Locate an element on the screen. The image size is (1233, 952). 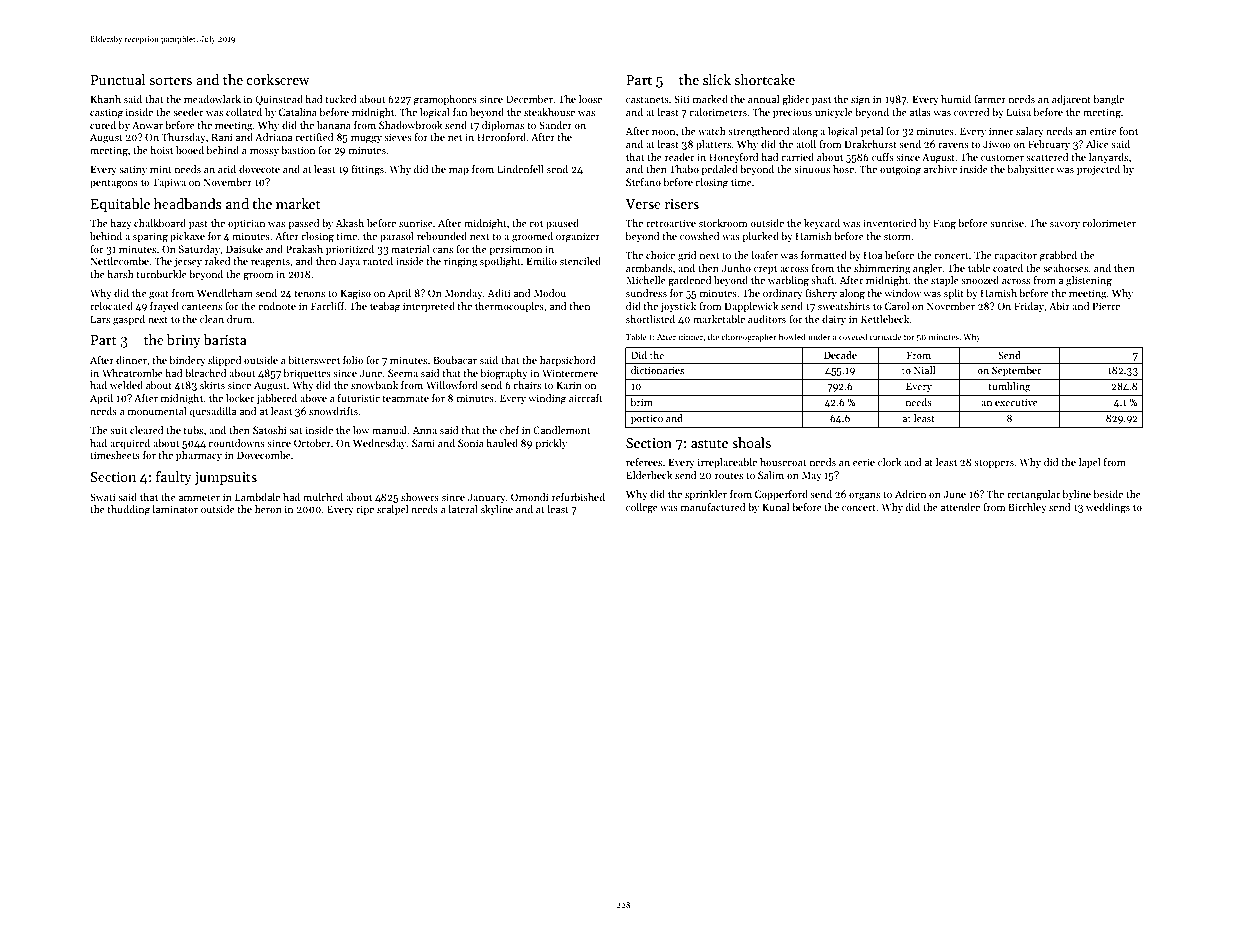
Wheatcombe is located at coordinates (132, 373).
